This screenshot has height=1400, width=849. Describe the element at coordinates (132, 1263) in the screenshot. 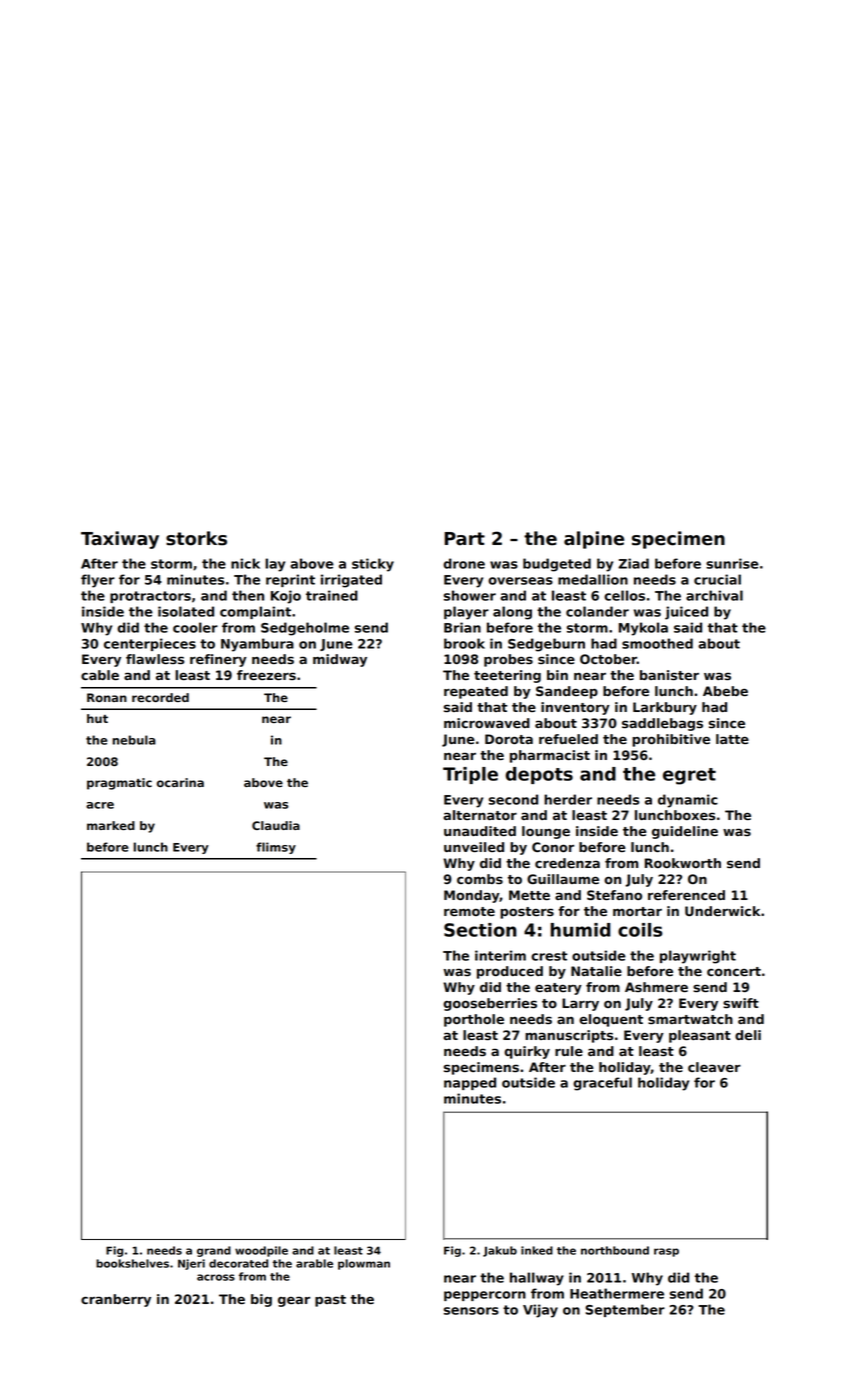

I see `bookshelves` at that location.
